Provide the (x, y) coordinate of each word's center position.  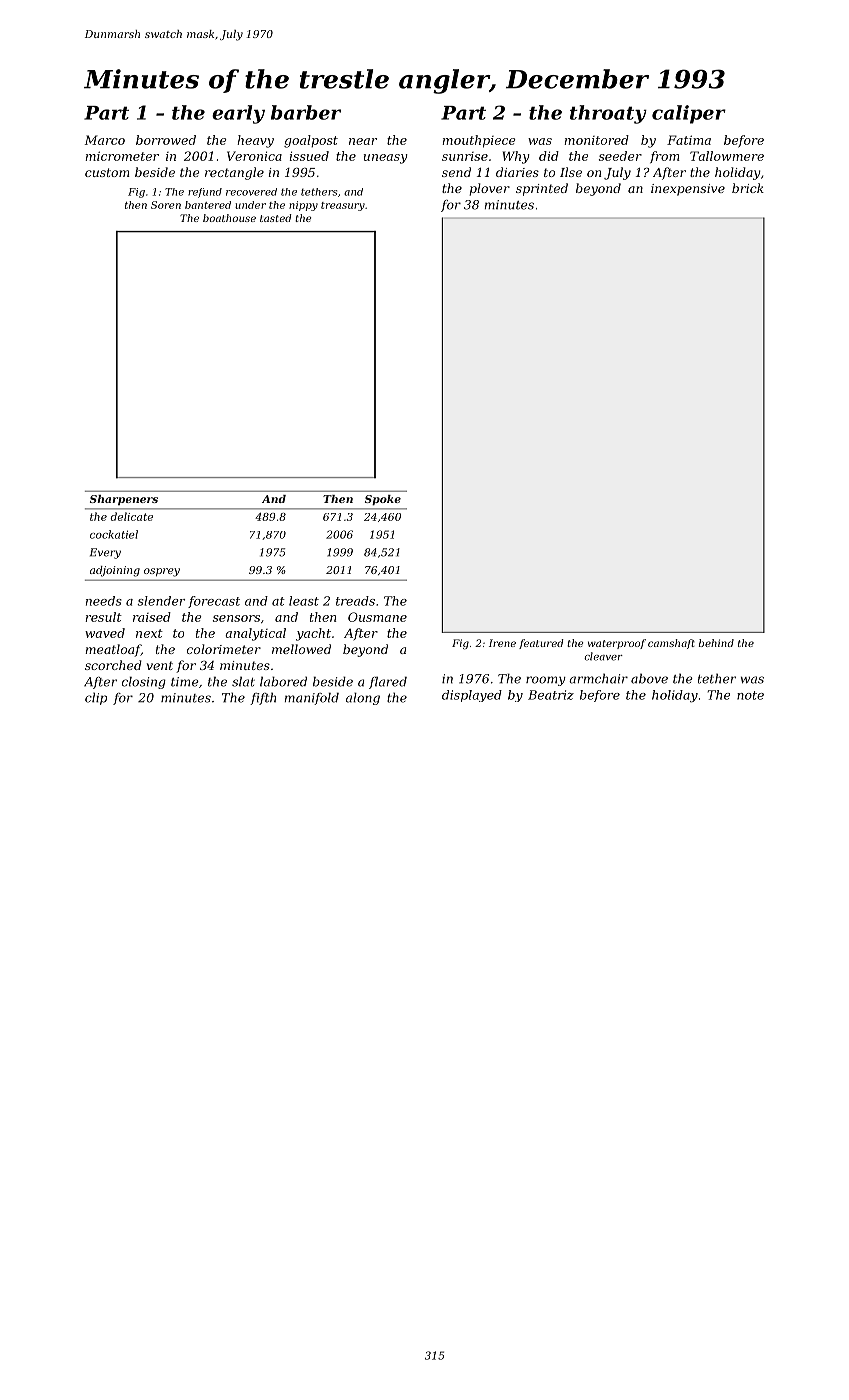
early (238, 114)
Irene (502, 643)
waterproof (617, 644)
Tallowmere (727, 156)
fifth (263, 698)
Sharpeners (124, 500)
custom (107, 172)
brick (748, 188)
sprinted (542, 189)
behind (716, 643)
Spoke (383, 500)
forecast (214, 602)
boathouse (229, 218)
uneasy (386, 159)
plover (489, 189)
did (549, 156)
